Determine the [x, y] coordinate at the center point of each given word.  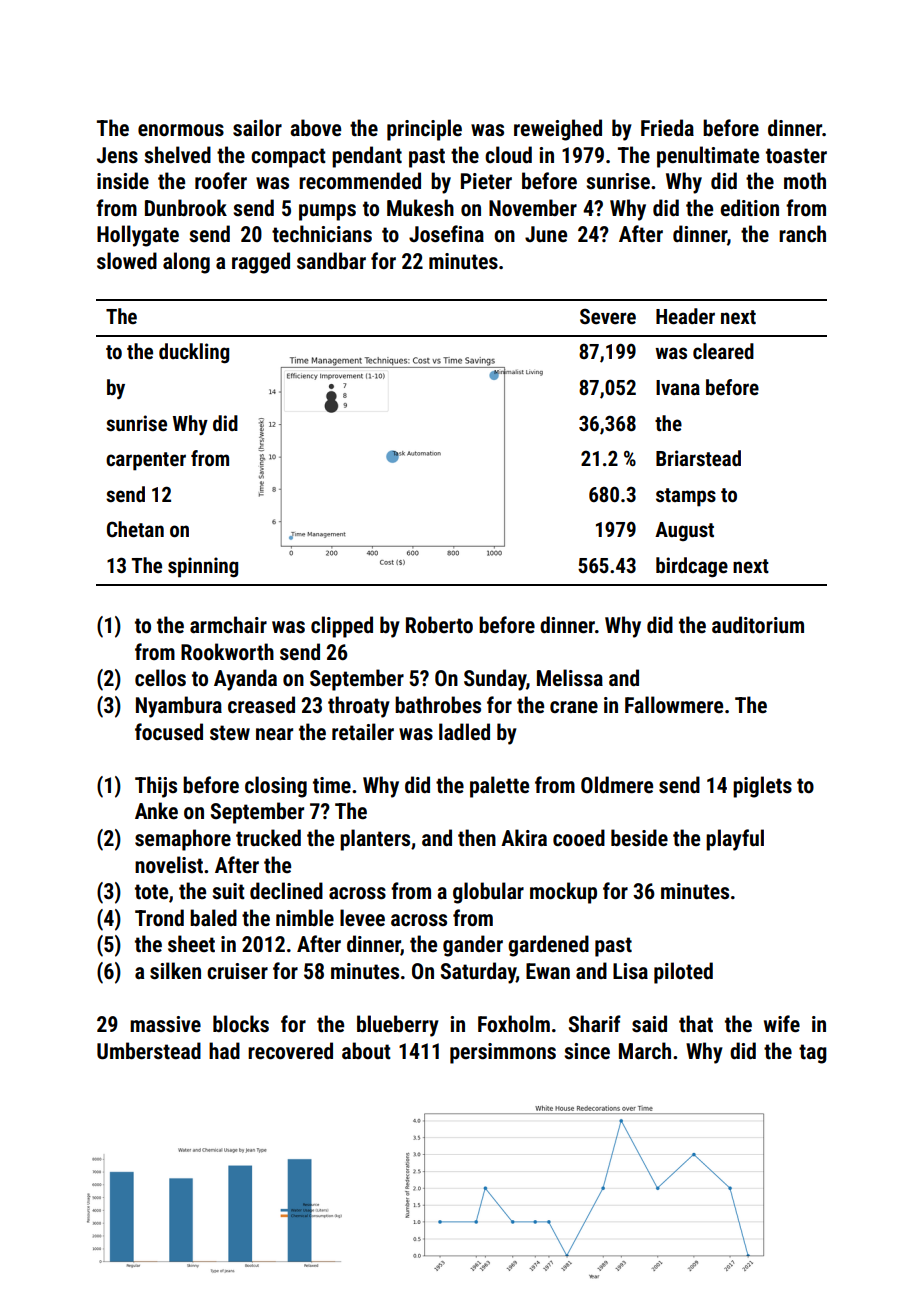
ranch [802, 233]
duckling [194, 353]
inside [123, 181]
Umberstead [149, 1051]
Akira [524, 837]
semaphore [183, 840]
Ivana [678, 387]
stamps [686, 497]
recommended [360, 181]
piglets [762, 787]
